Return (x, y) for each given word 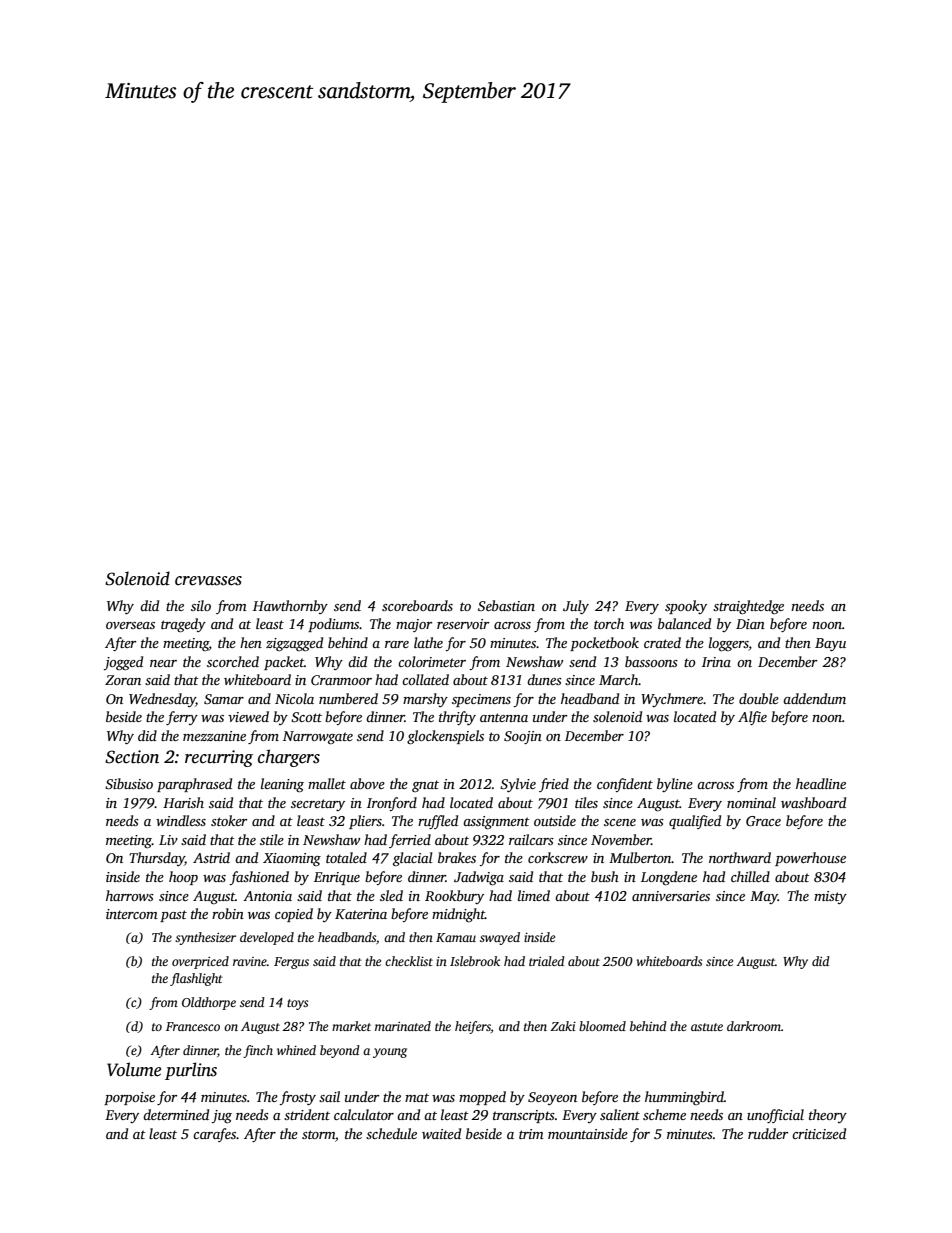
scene (620, 822)
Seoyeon (552, 1098)
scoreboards (417, 605)
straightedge (748, 607)
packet (284, 663)
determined (176, 1114)
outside (555, 820)
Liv (168, 840)
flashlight (196, 979)
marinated (403, 1026)
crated (662, 642)
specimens (481, 700)
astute (707, 1027)
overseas (130, 625)
